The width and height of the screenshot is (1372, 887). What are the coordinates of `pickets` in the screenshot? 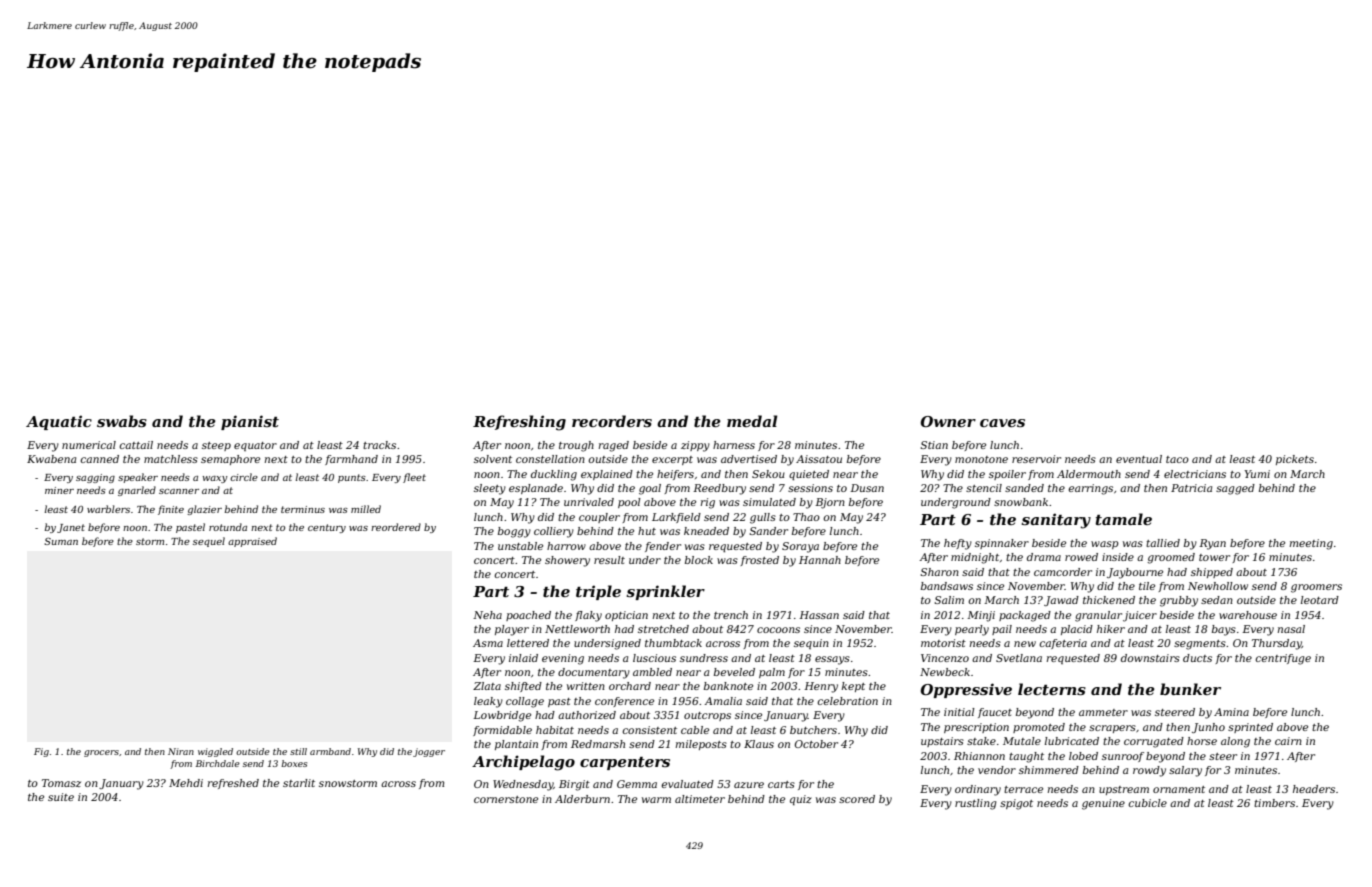 It's located at (1295, 460).
